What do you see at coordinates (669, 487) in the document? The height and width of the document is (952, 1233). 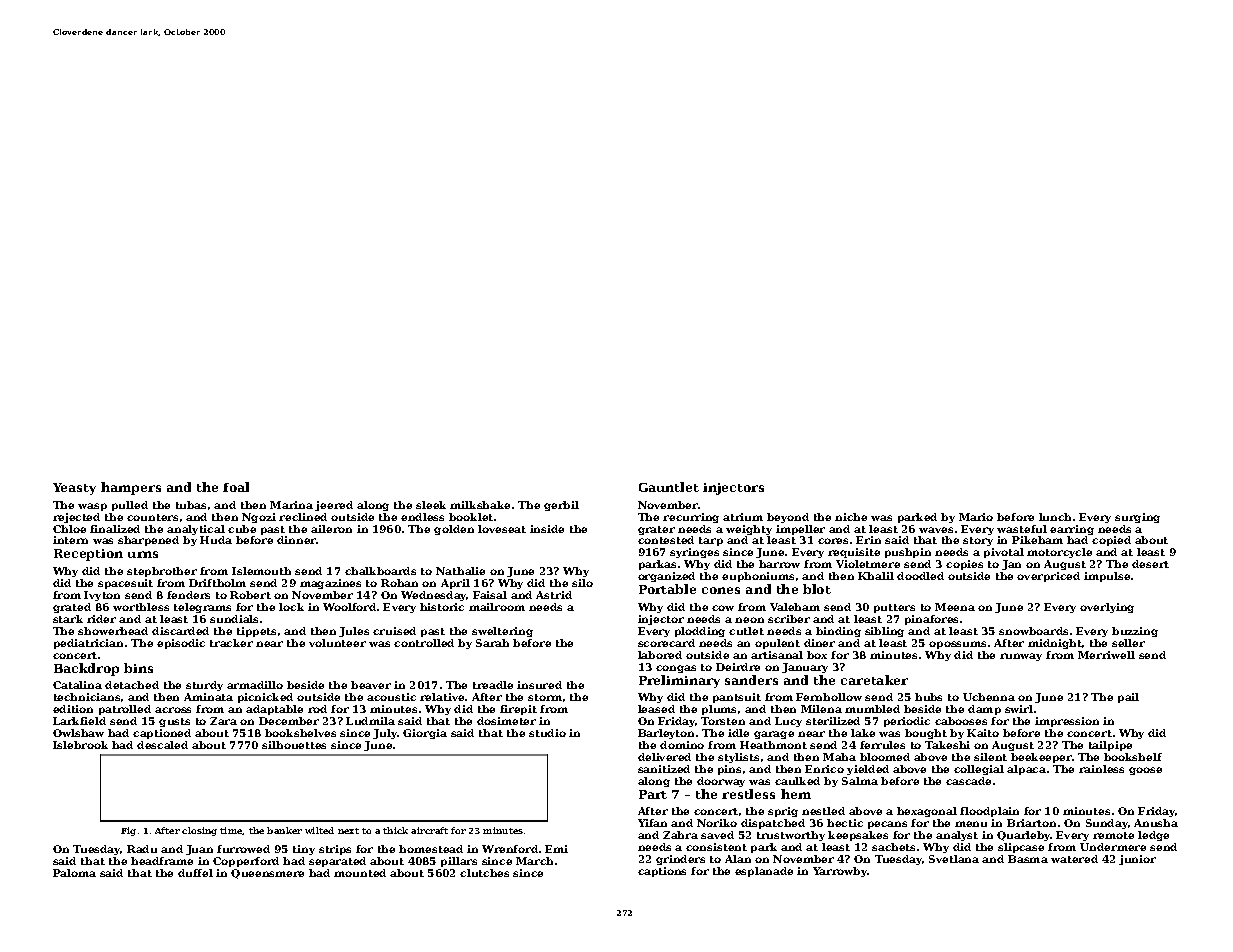 I see `Gauntlet` at bounding box center [669, 487].
